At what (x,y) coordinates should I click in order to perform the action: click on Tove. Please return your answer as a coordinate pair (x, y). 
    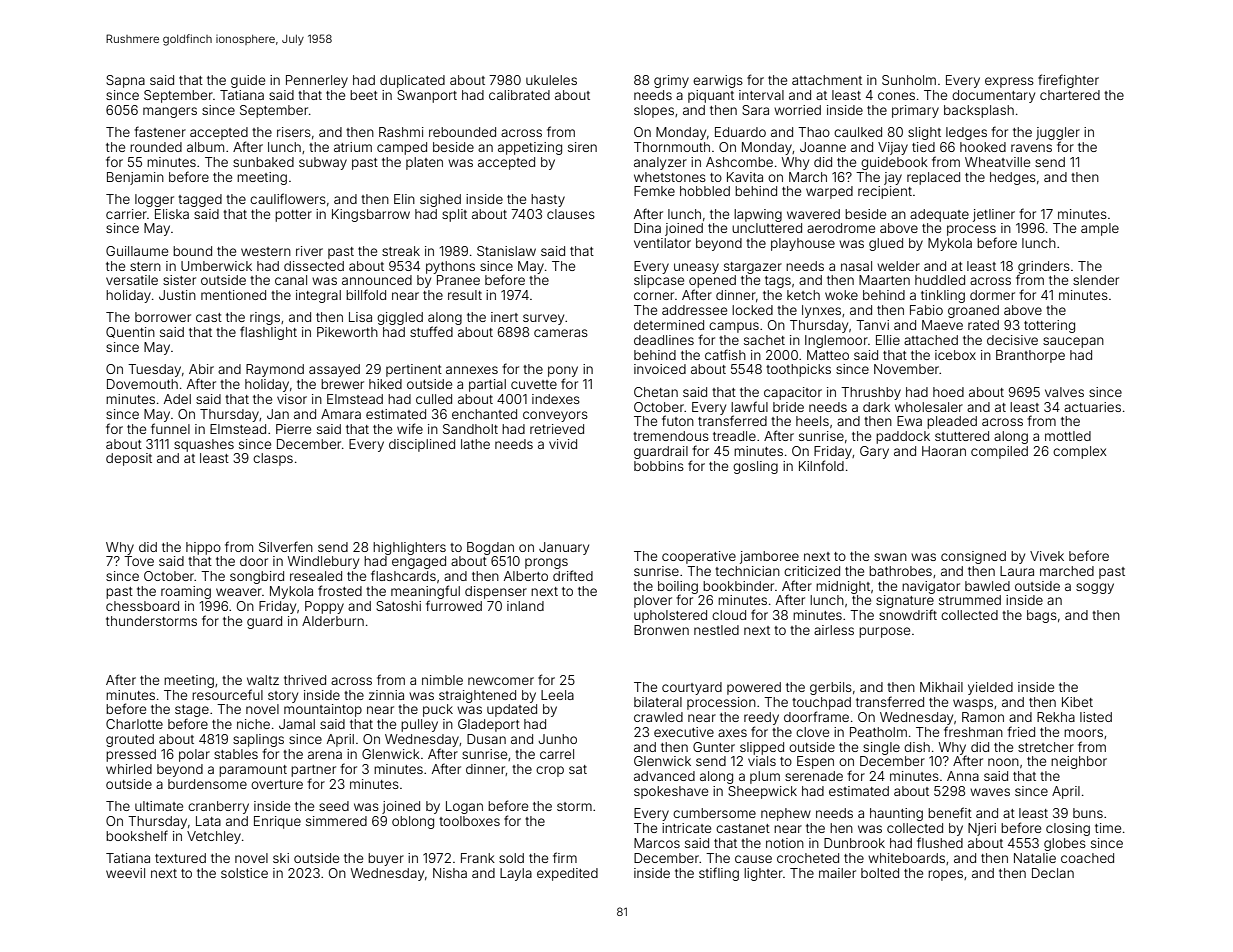
    Looking at the image, I should click on (139, 561).
